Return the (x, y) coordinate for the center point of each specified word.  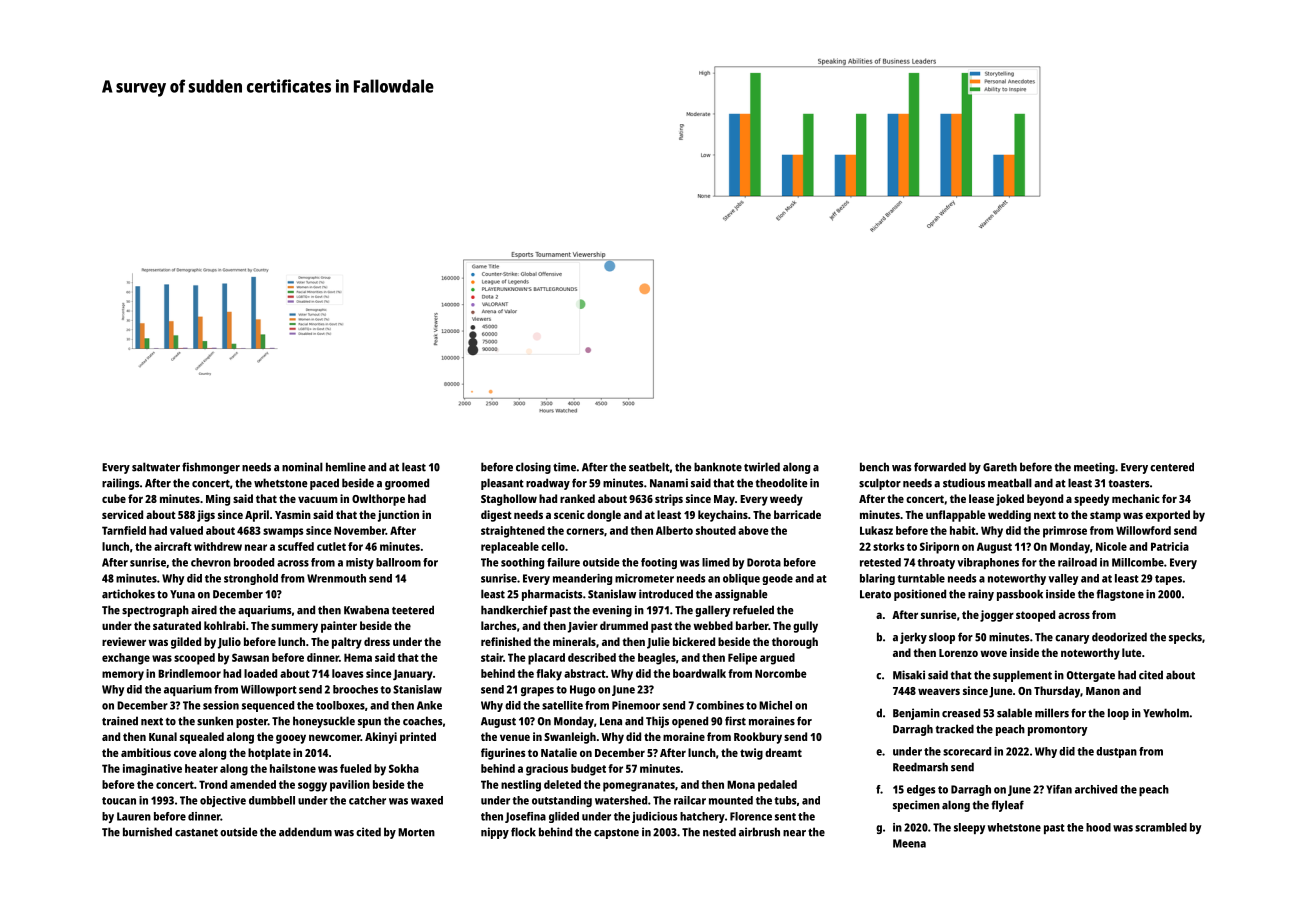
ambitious (146, 752)
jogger (997, 616)
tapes (1168, 580)
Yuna (182, 594)
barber (752, 625)
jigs (206, 516)
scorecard (967, 751)
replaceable (510, 548)
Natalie (559, 752)
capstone (616, 834)
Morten (416, 832)
